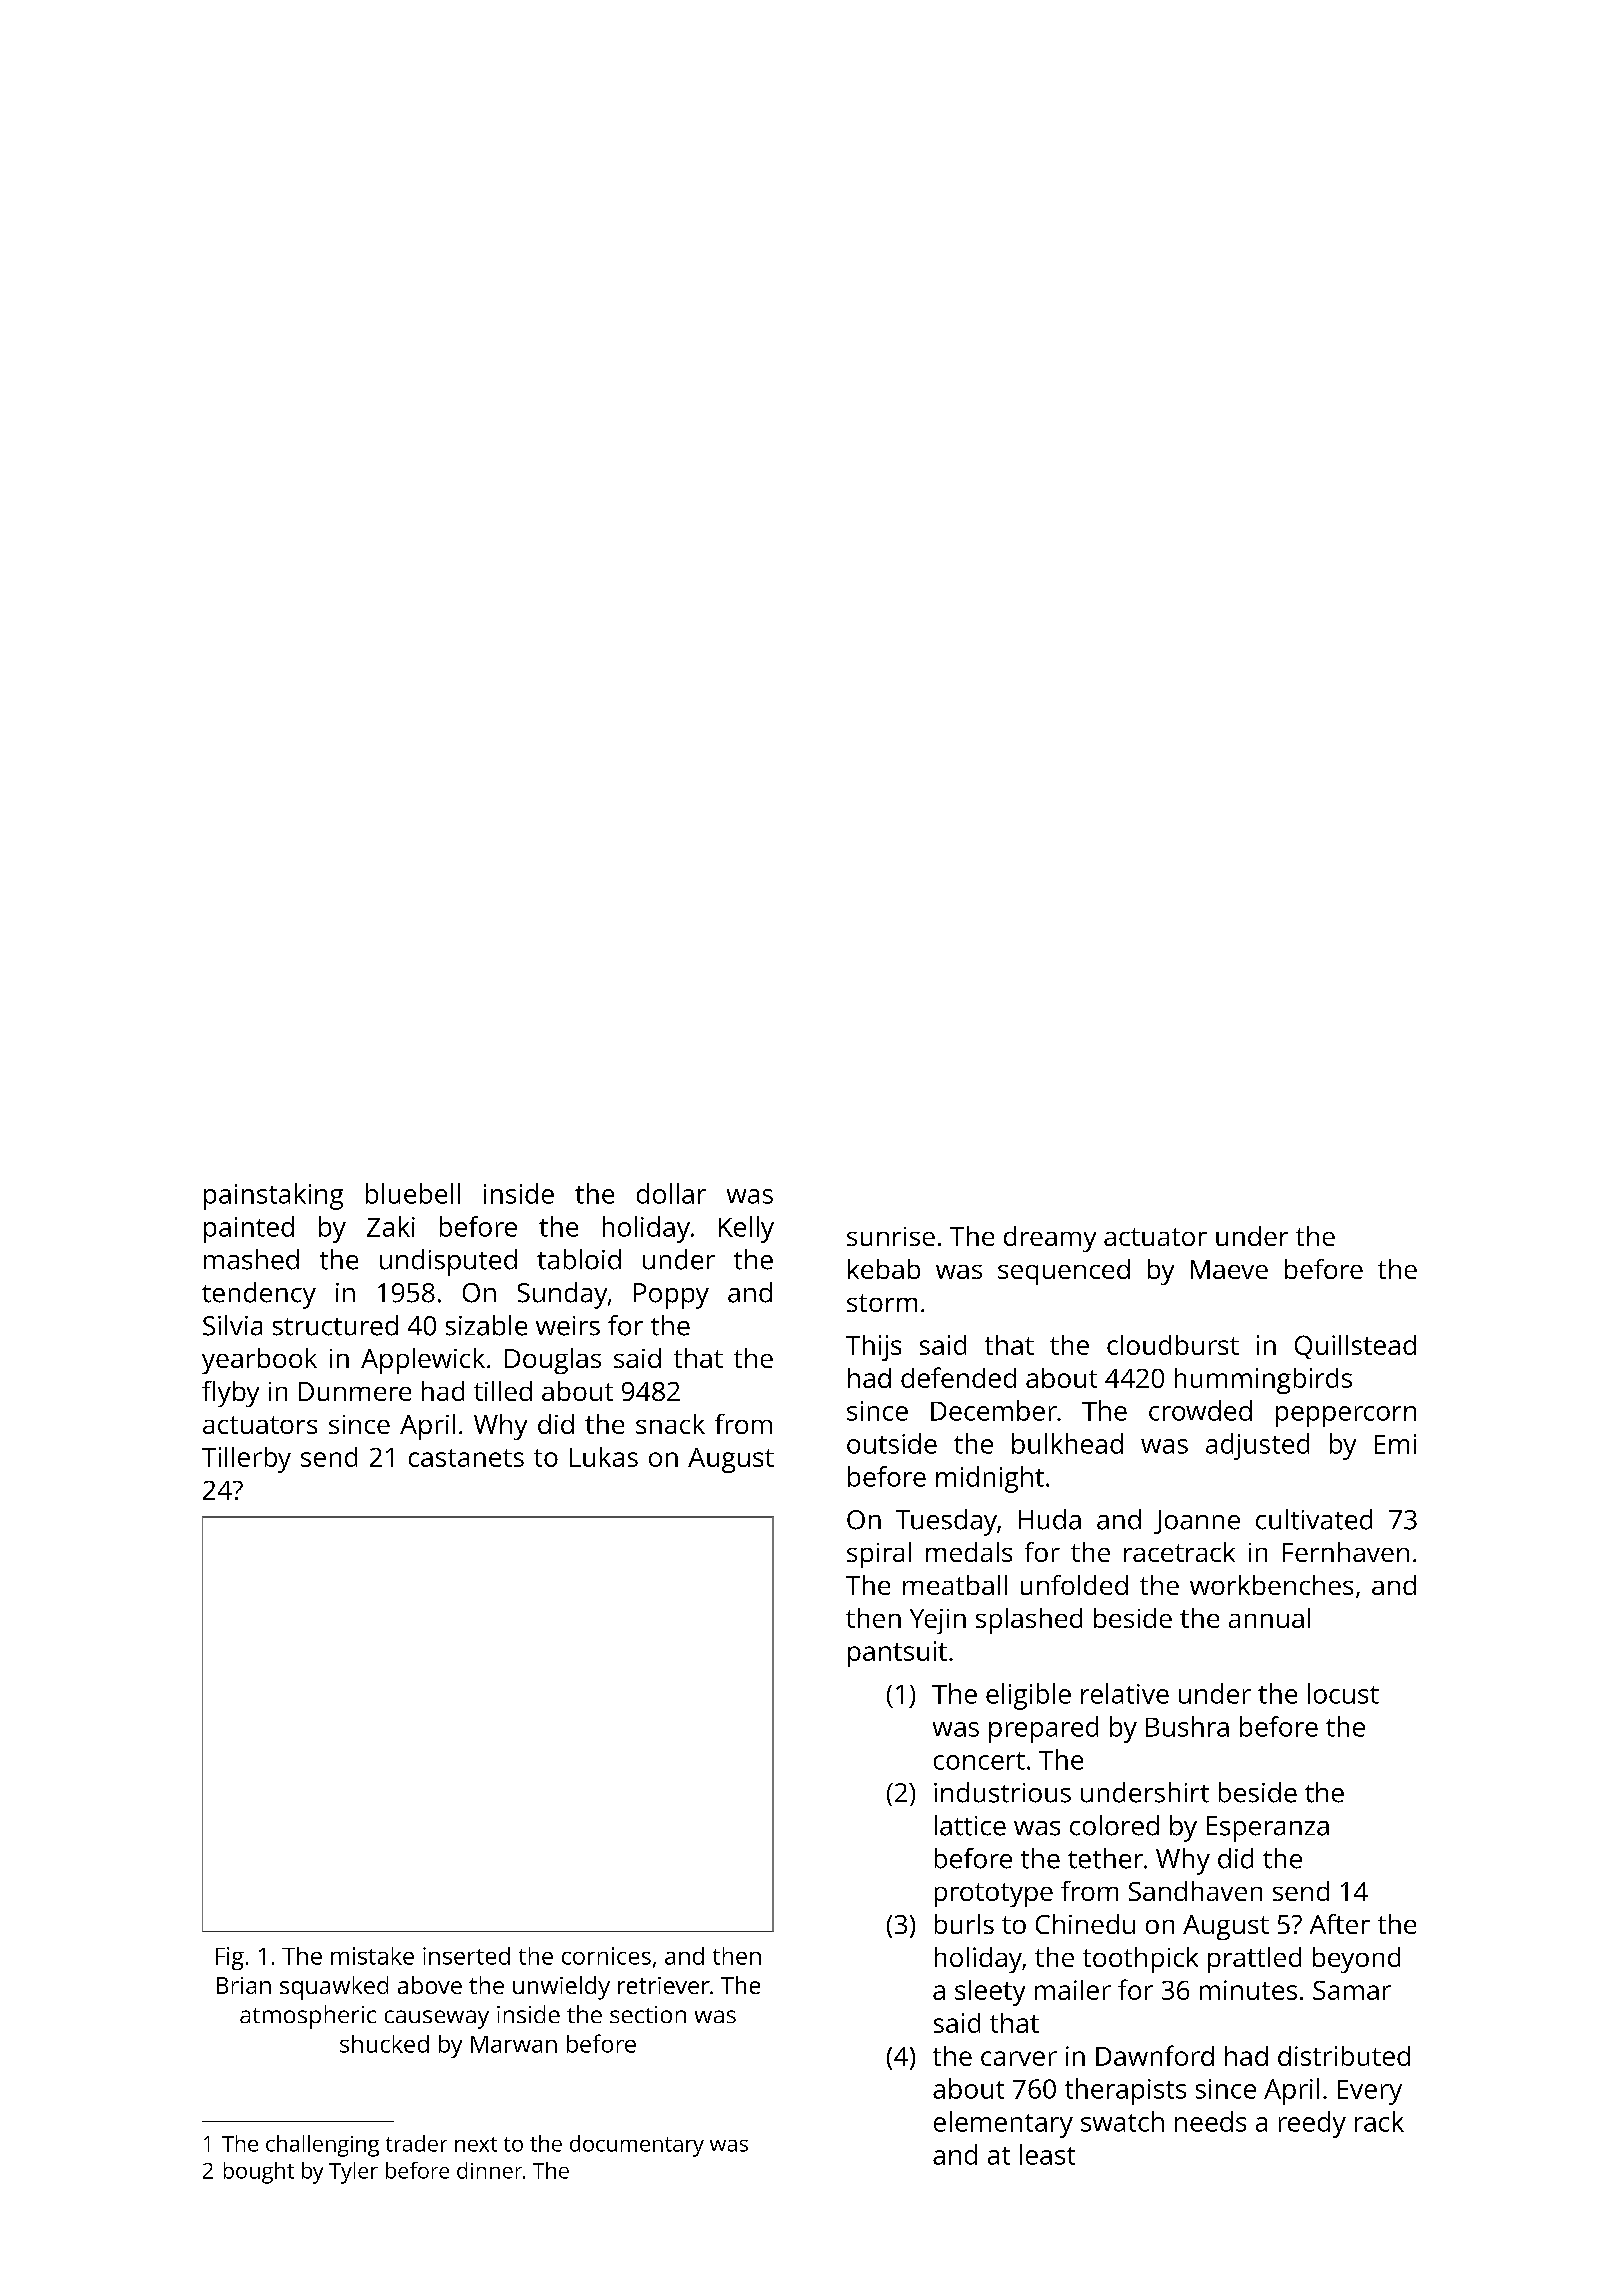  Describe the element at coordinates (273, 1196) in the page. I see `painstaking` at that location.
